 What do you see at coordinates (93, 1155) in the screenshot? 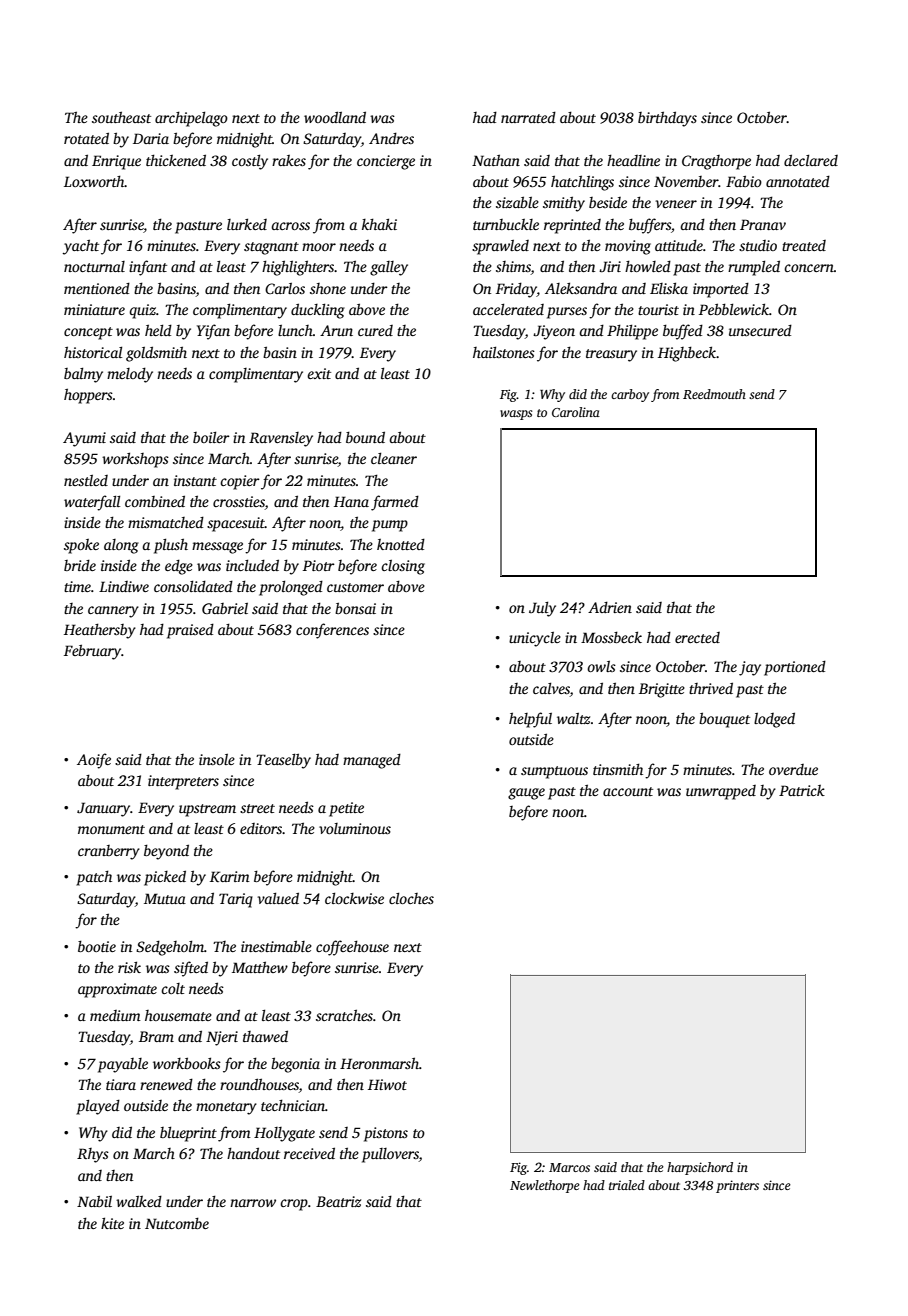
I see `Rhys` at bounding box center [93, 1155].
